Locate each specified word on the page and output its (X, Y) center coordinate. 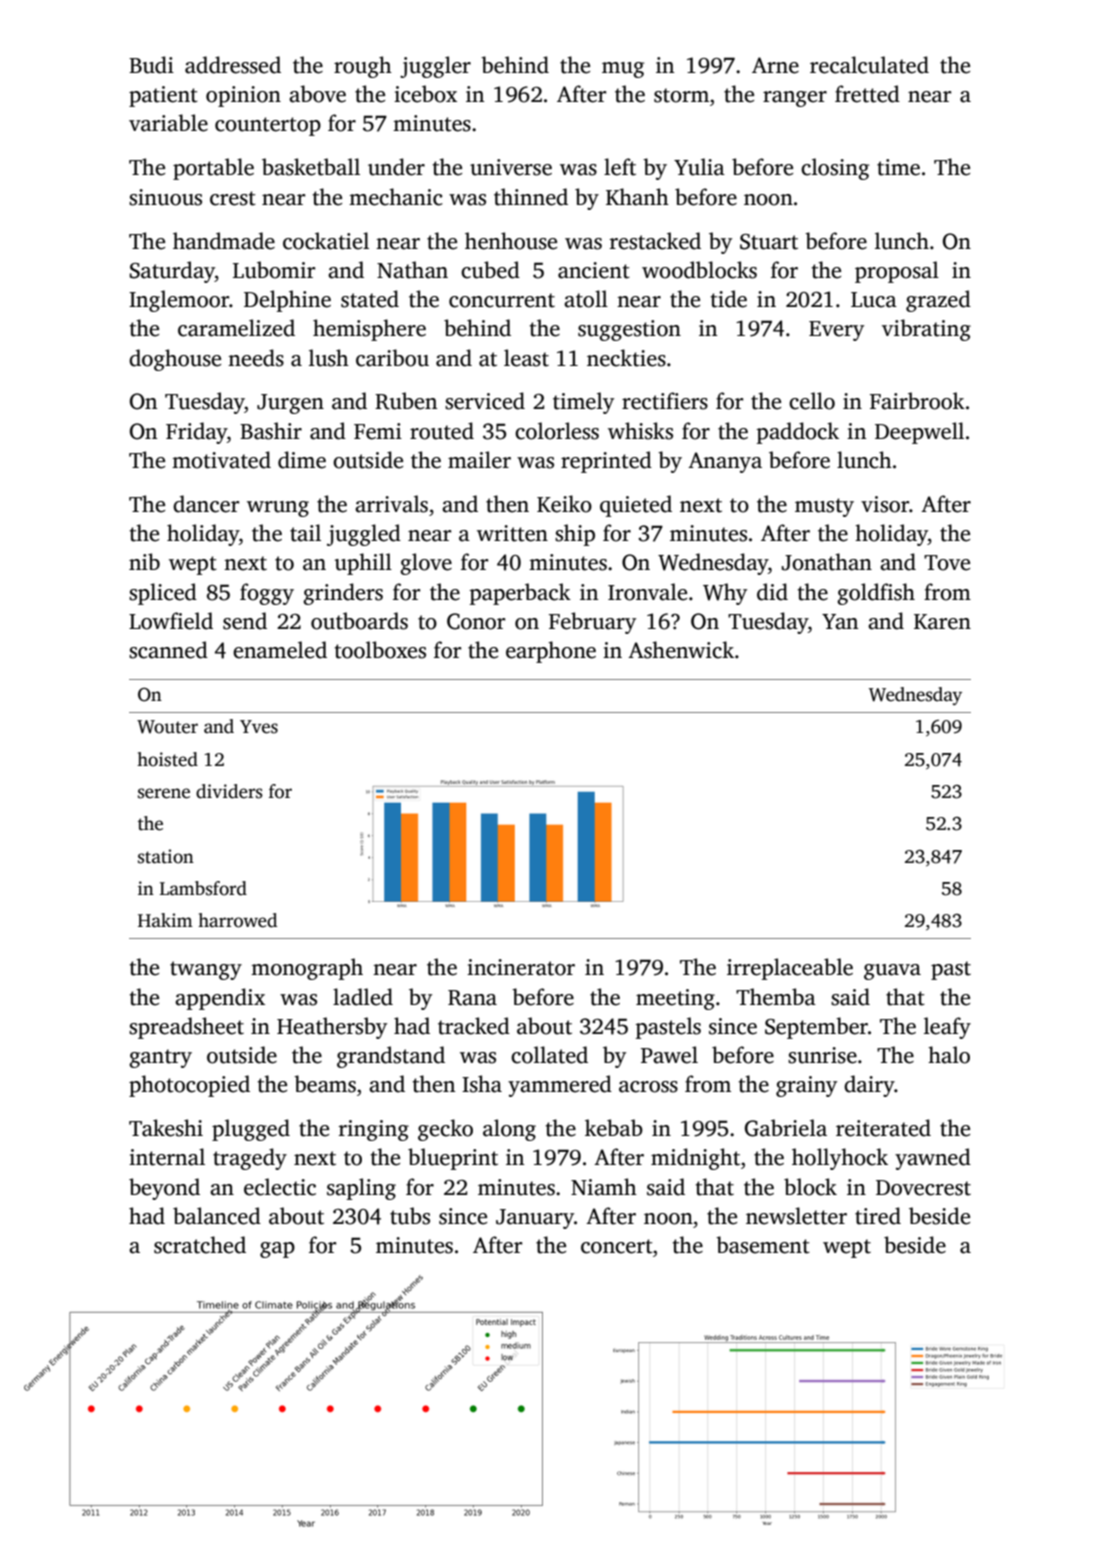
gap (277, 1250)
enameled (280, 650)
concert (617, 1246)
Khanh (637, 197)
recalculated (869, 65)
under (396, 167)
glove (426, 564)
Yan (840, 622)
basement (763, 1245)
